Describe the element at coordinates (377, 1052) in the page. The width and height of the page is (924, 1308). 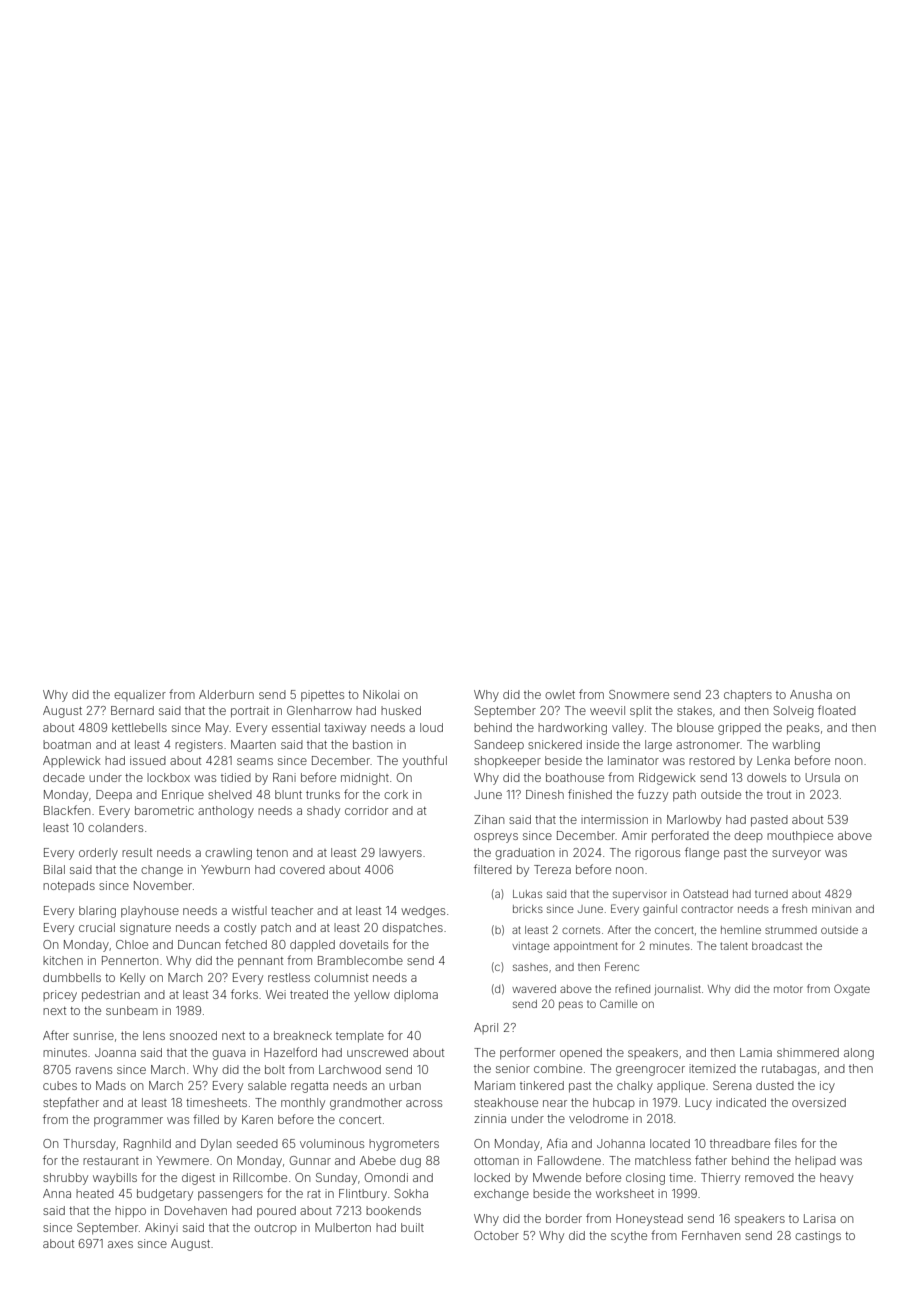
I see `unscrewed` at that location.
